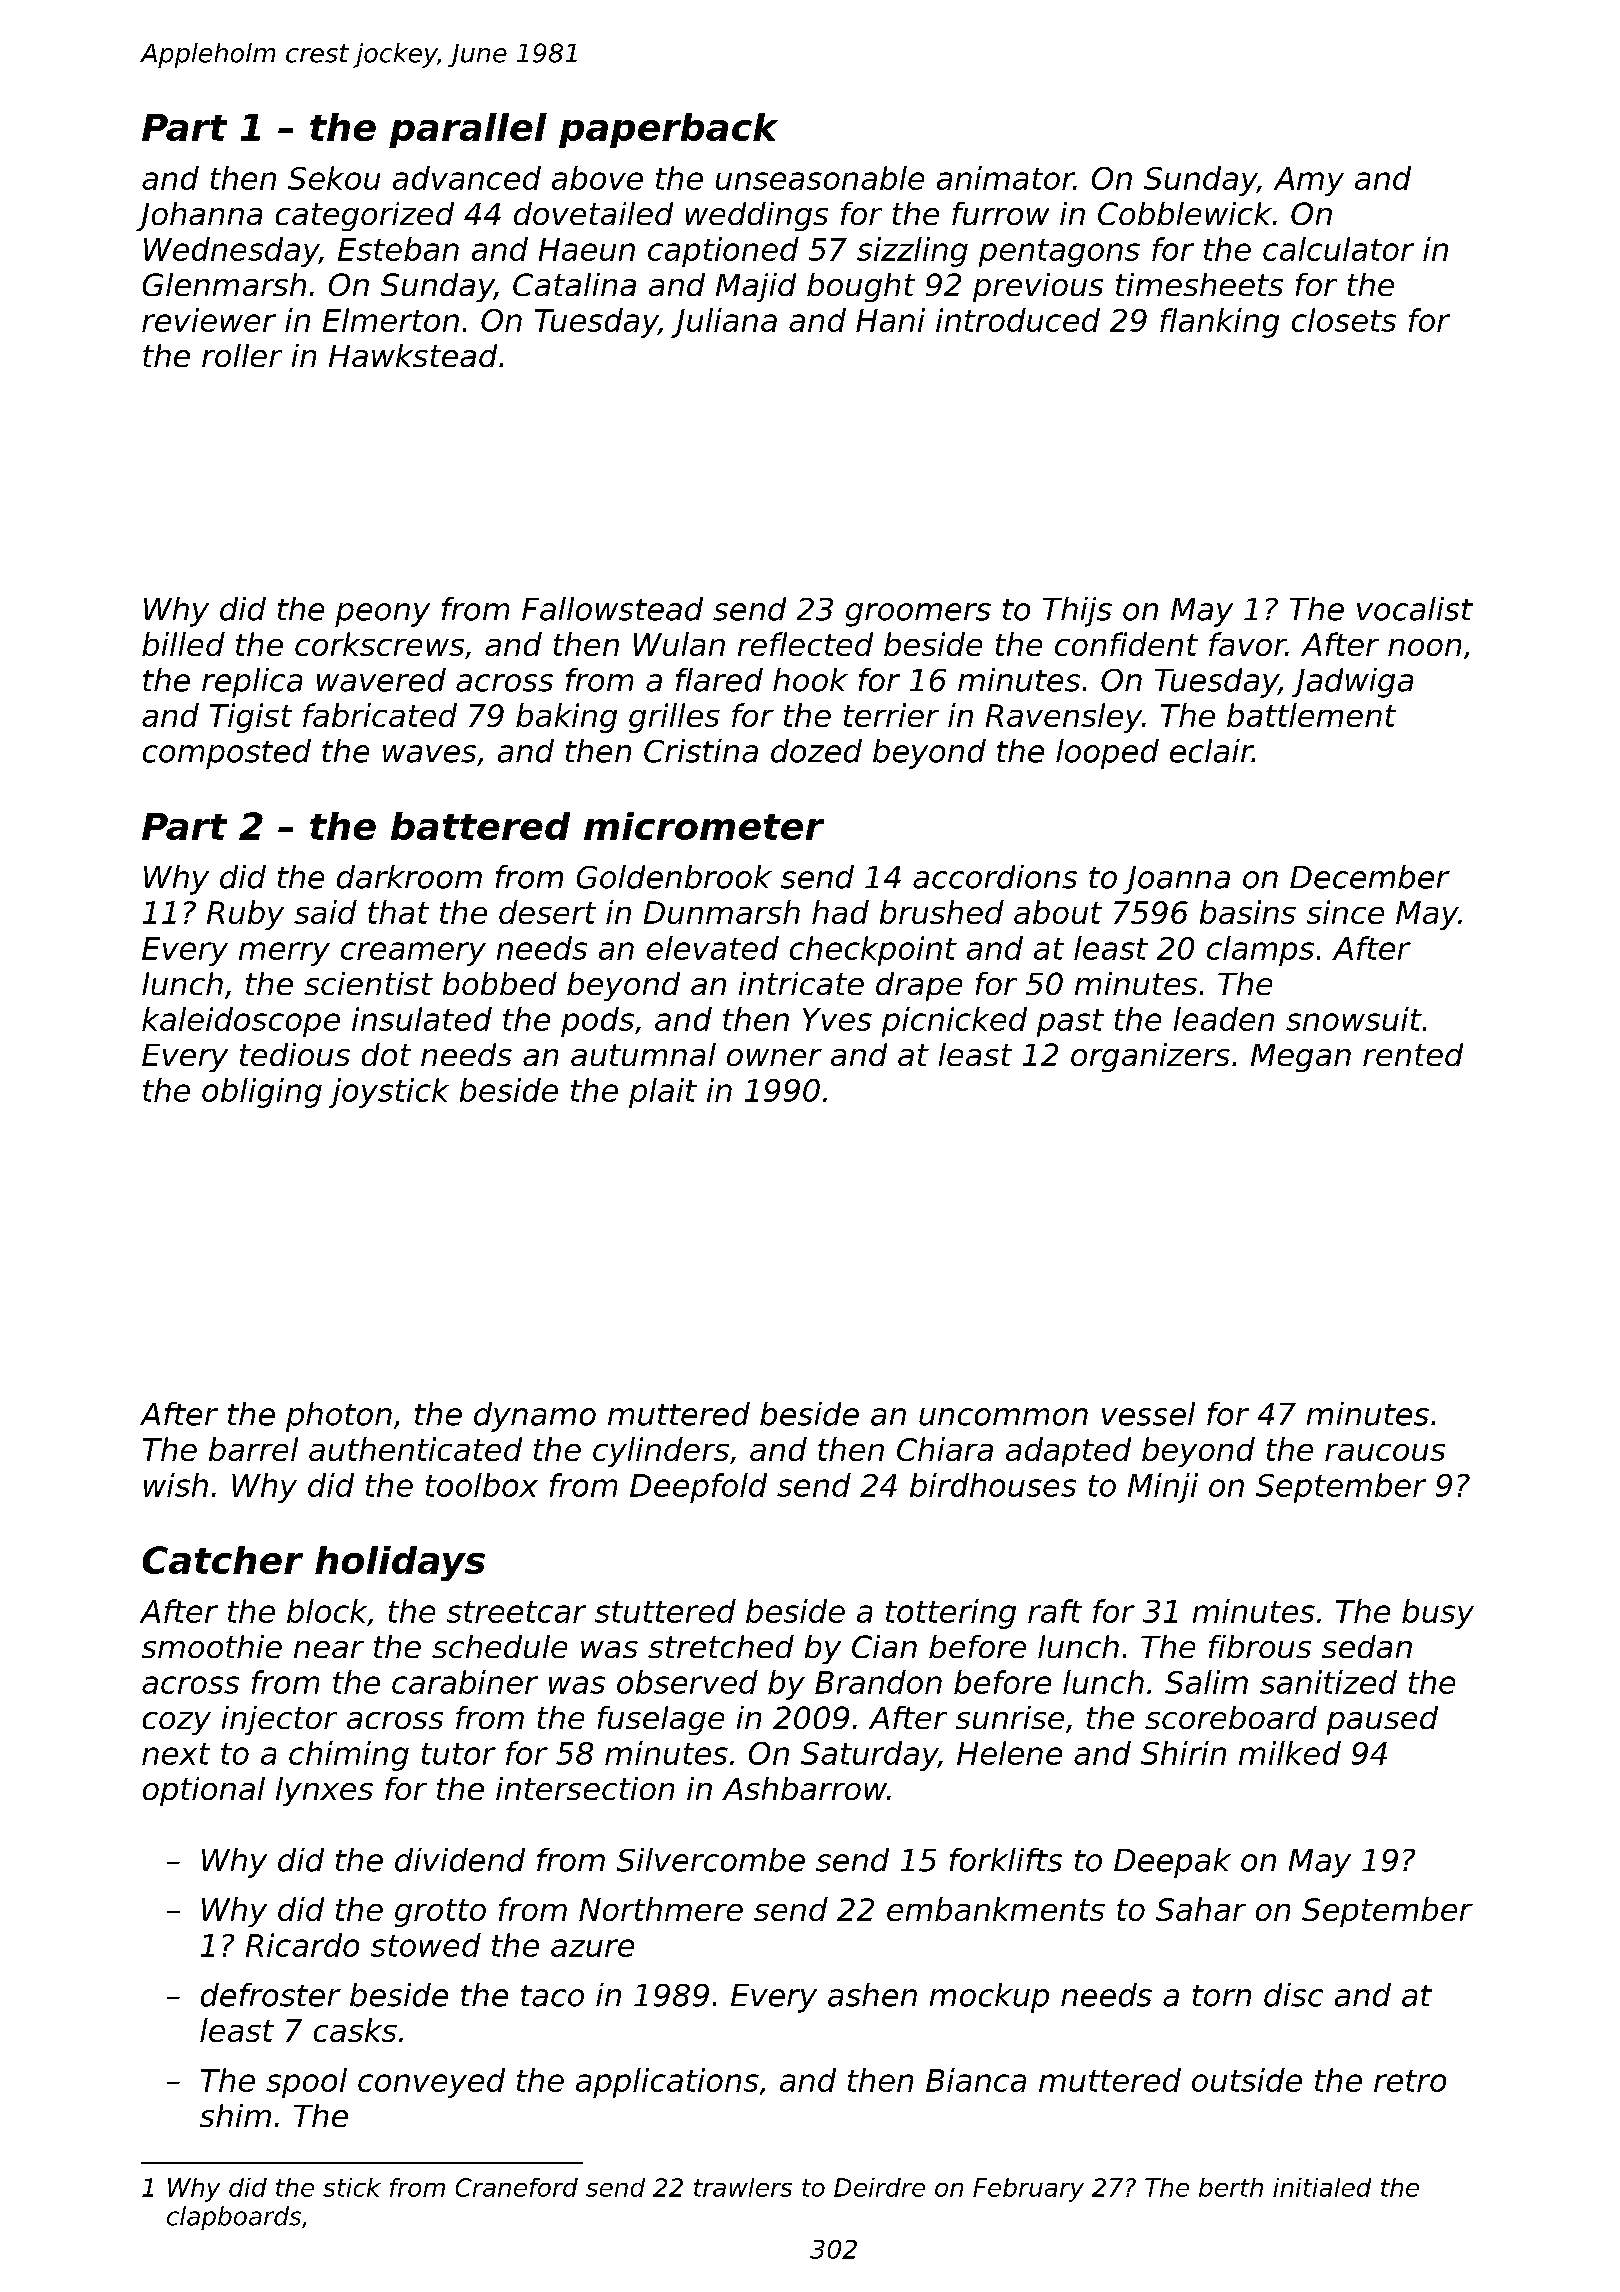 The image size is (1620, 2292). Describe the element at coordinates (386, 1054) in the screenshot. I see `dot` at that location.
